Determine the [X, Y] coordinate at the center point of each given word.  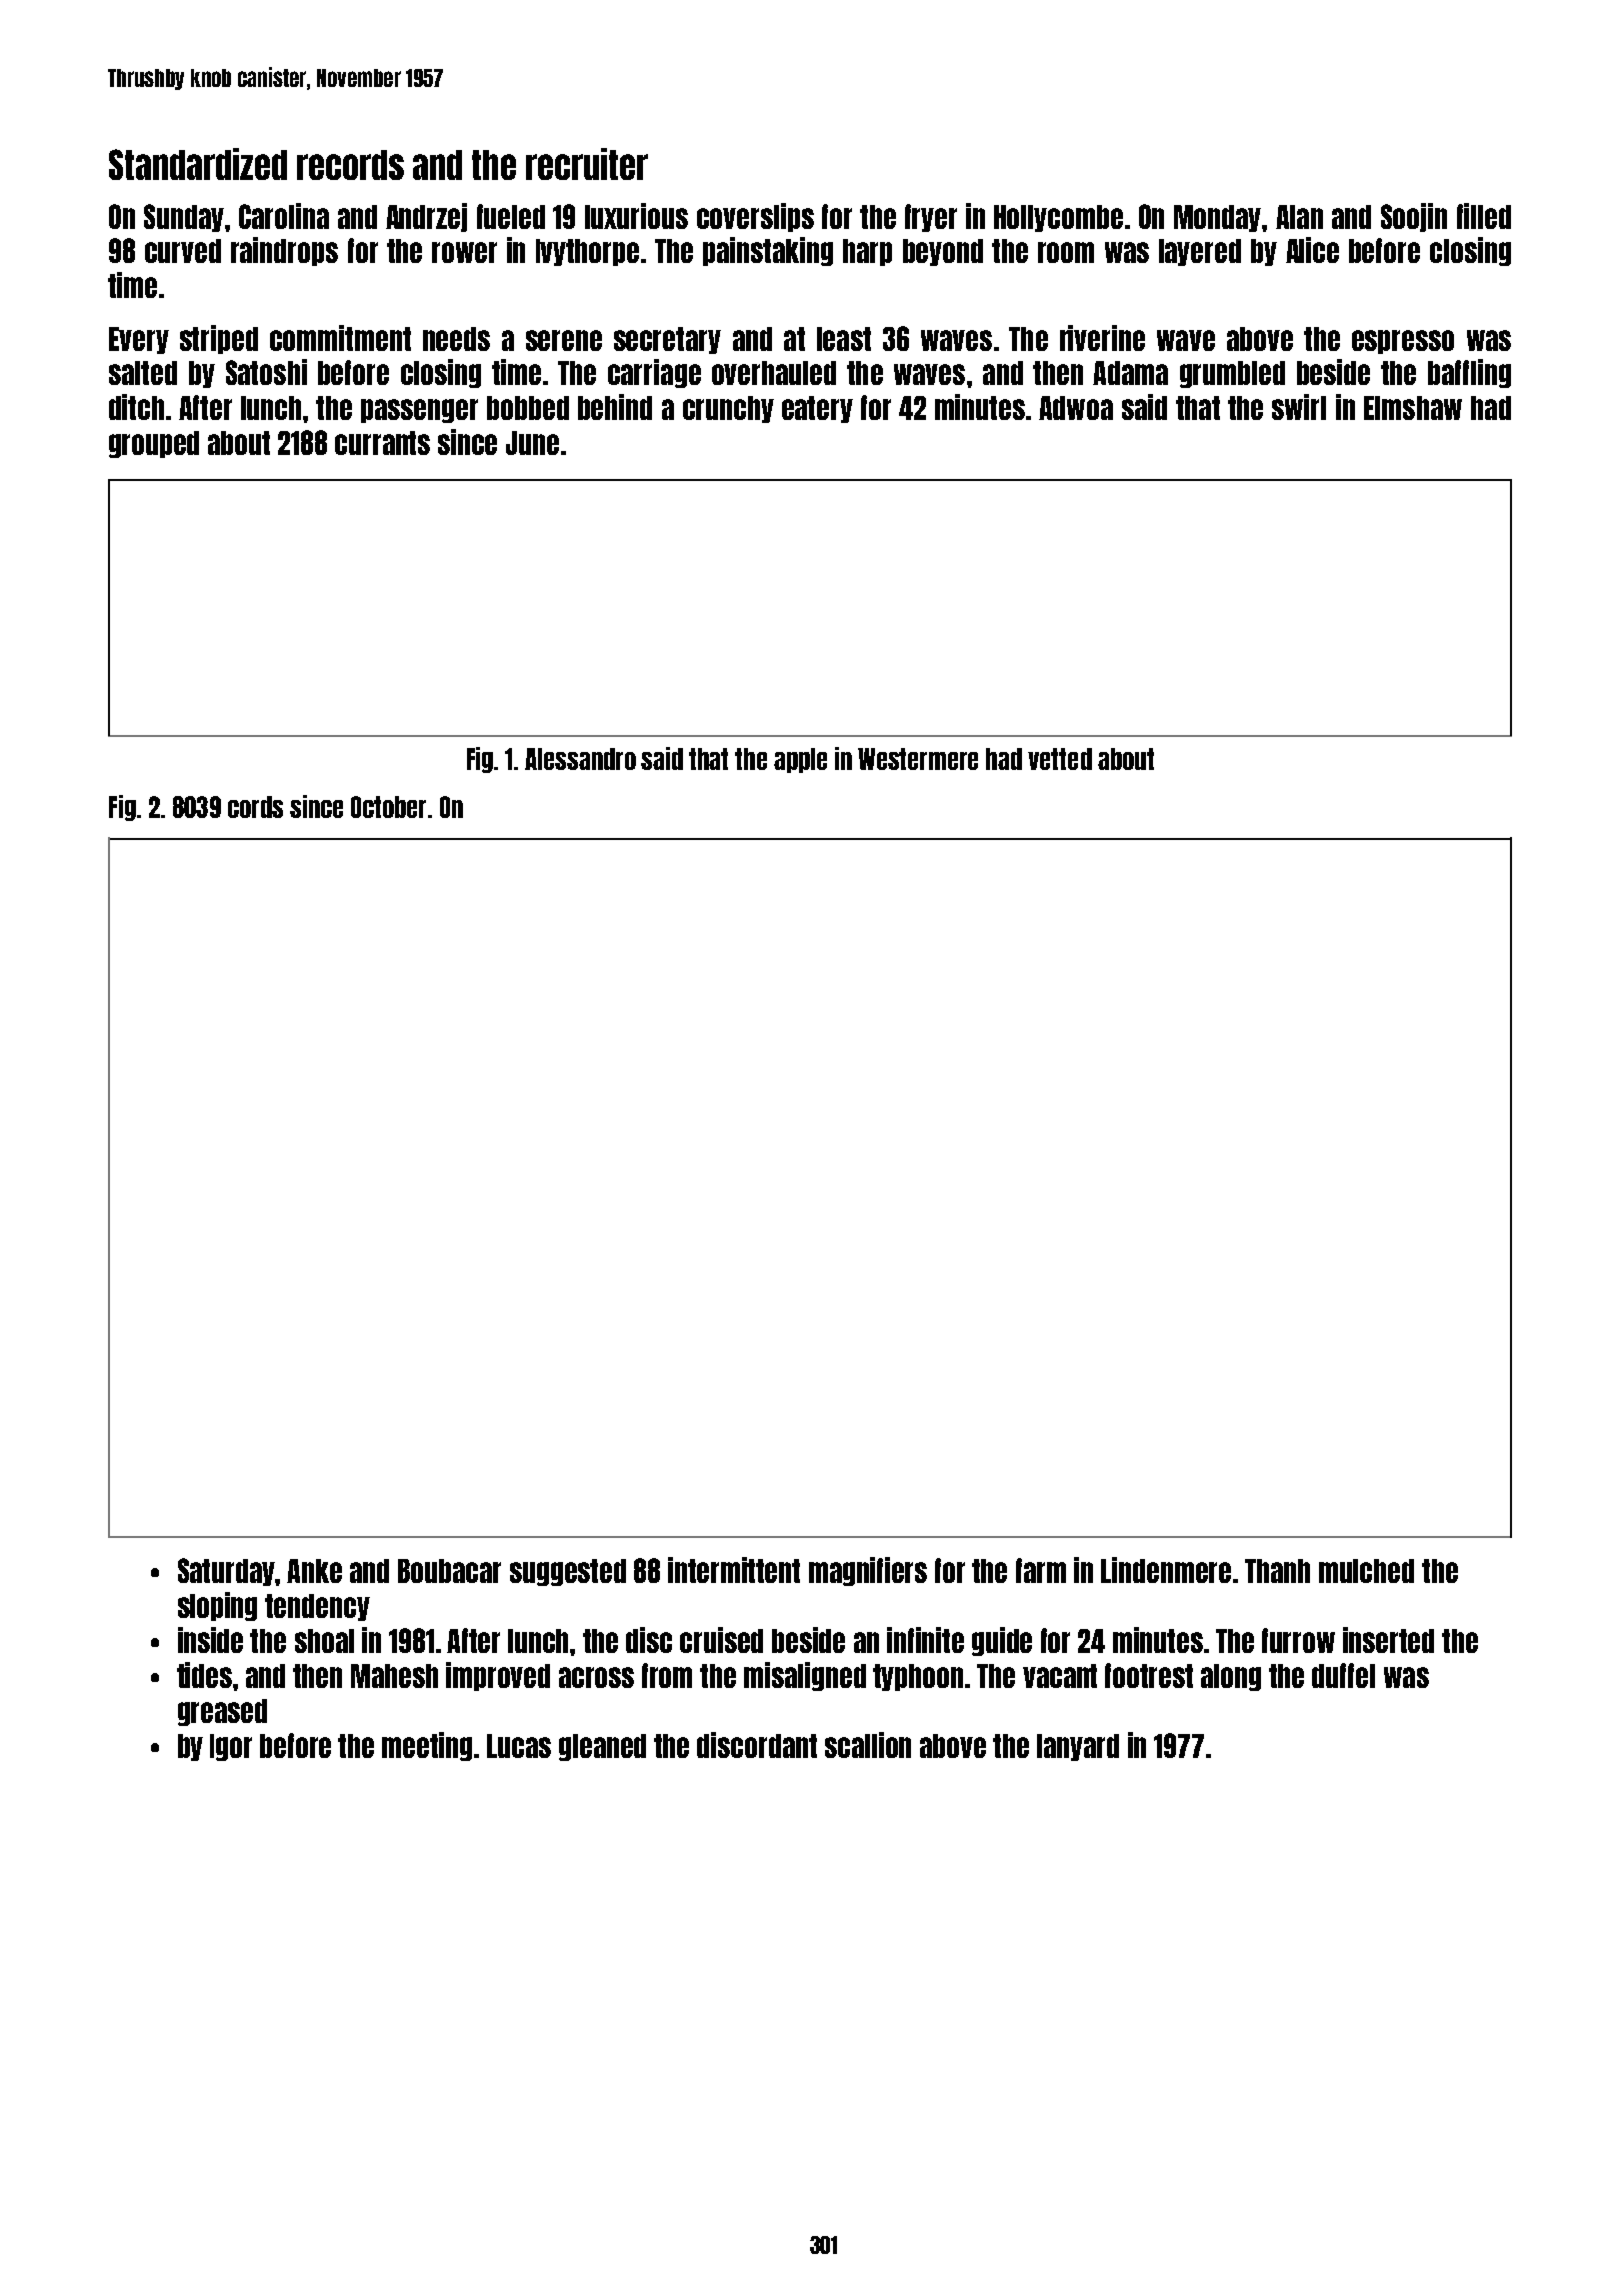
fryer [931, 218]
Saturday [227, 1572]
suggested [568, 1572]
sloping [217, 1606]
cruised [721, 1640]
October [388, 807]
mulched [1366, 1571]
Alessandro [580, 759]
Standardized [198, 164]
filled [1484, 216]
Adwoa [1076, 408]
